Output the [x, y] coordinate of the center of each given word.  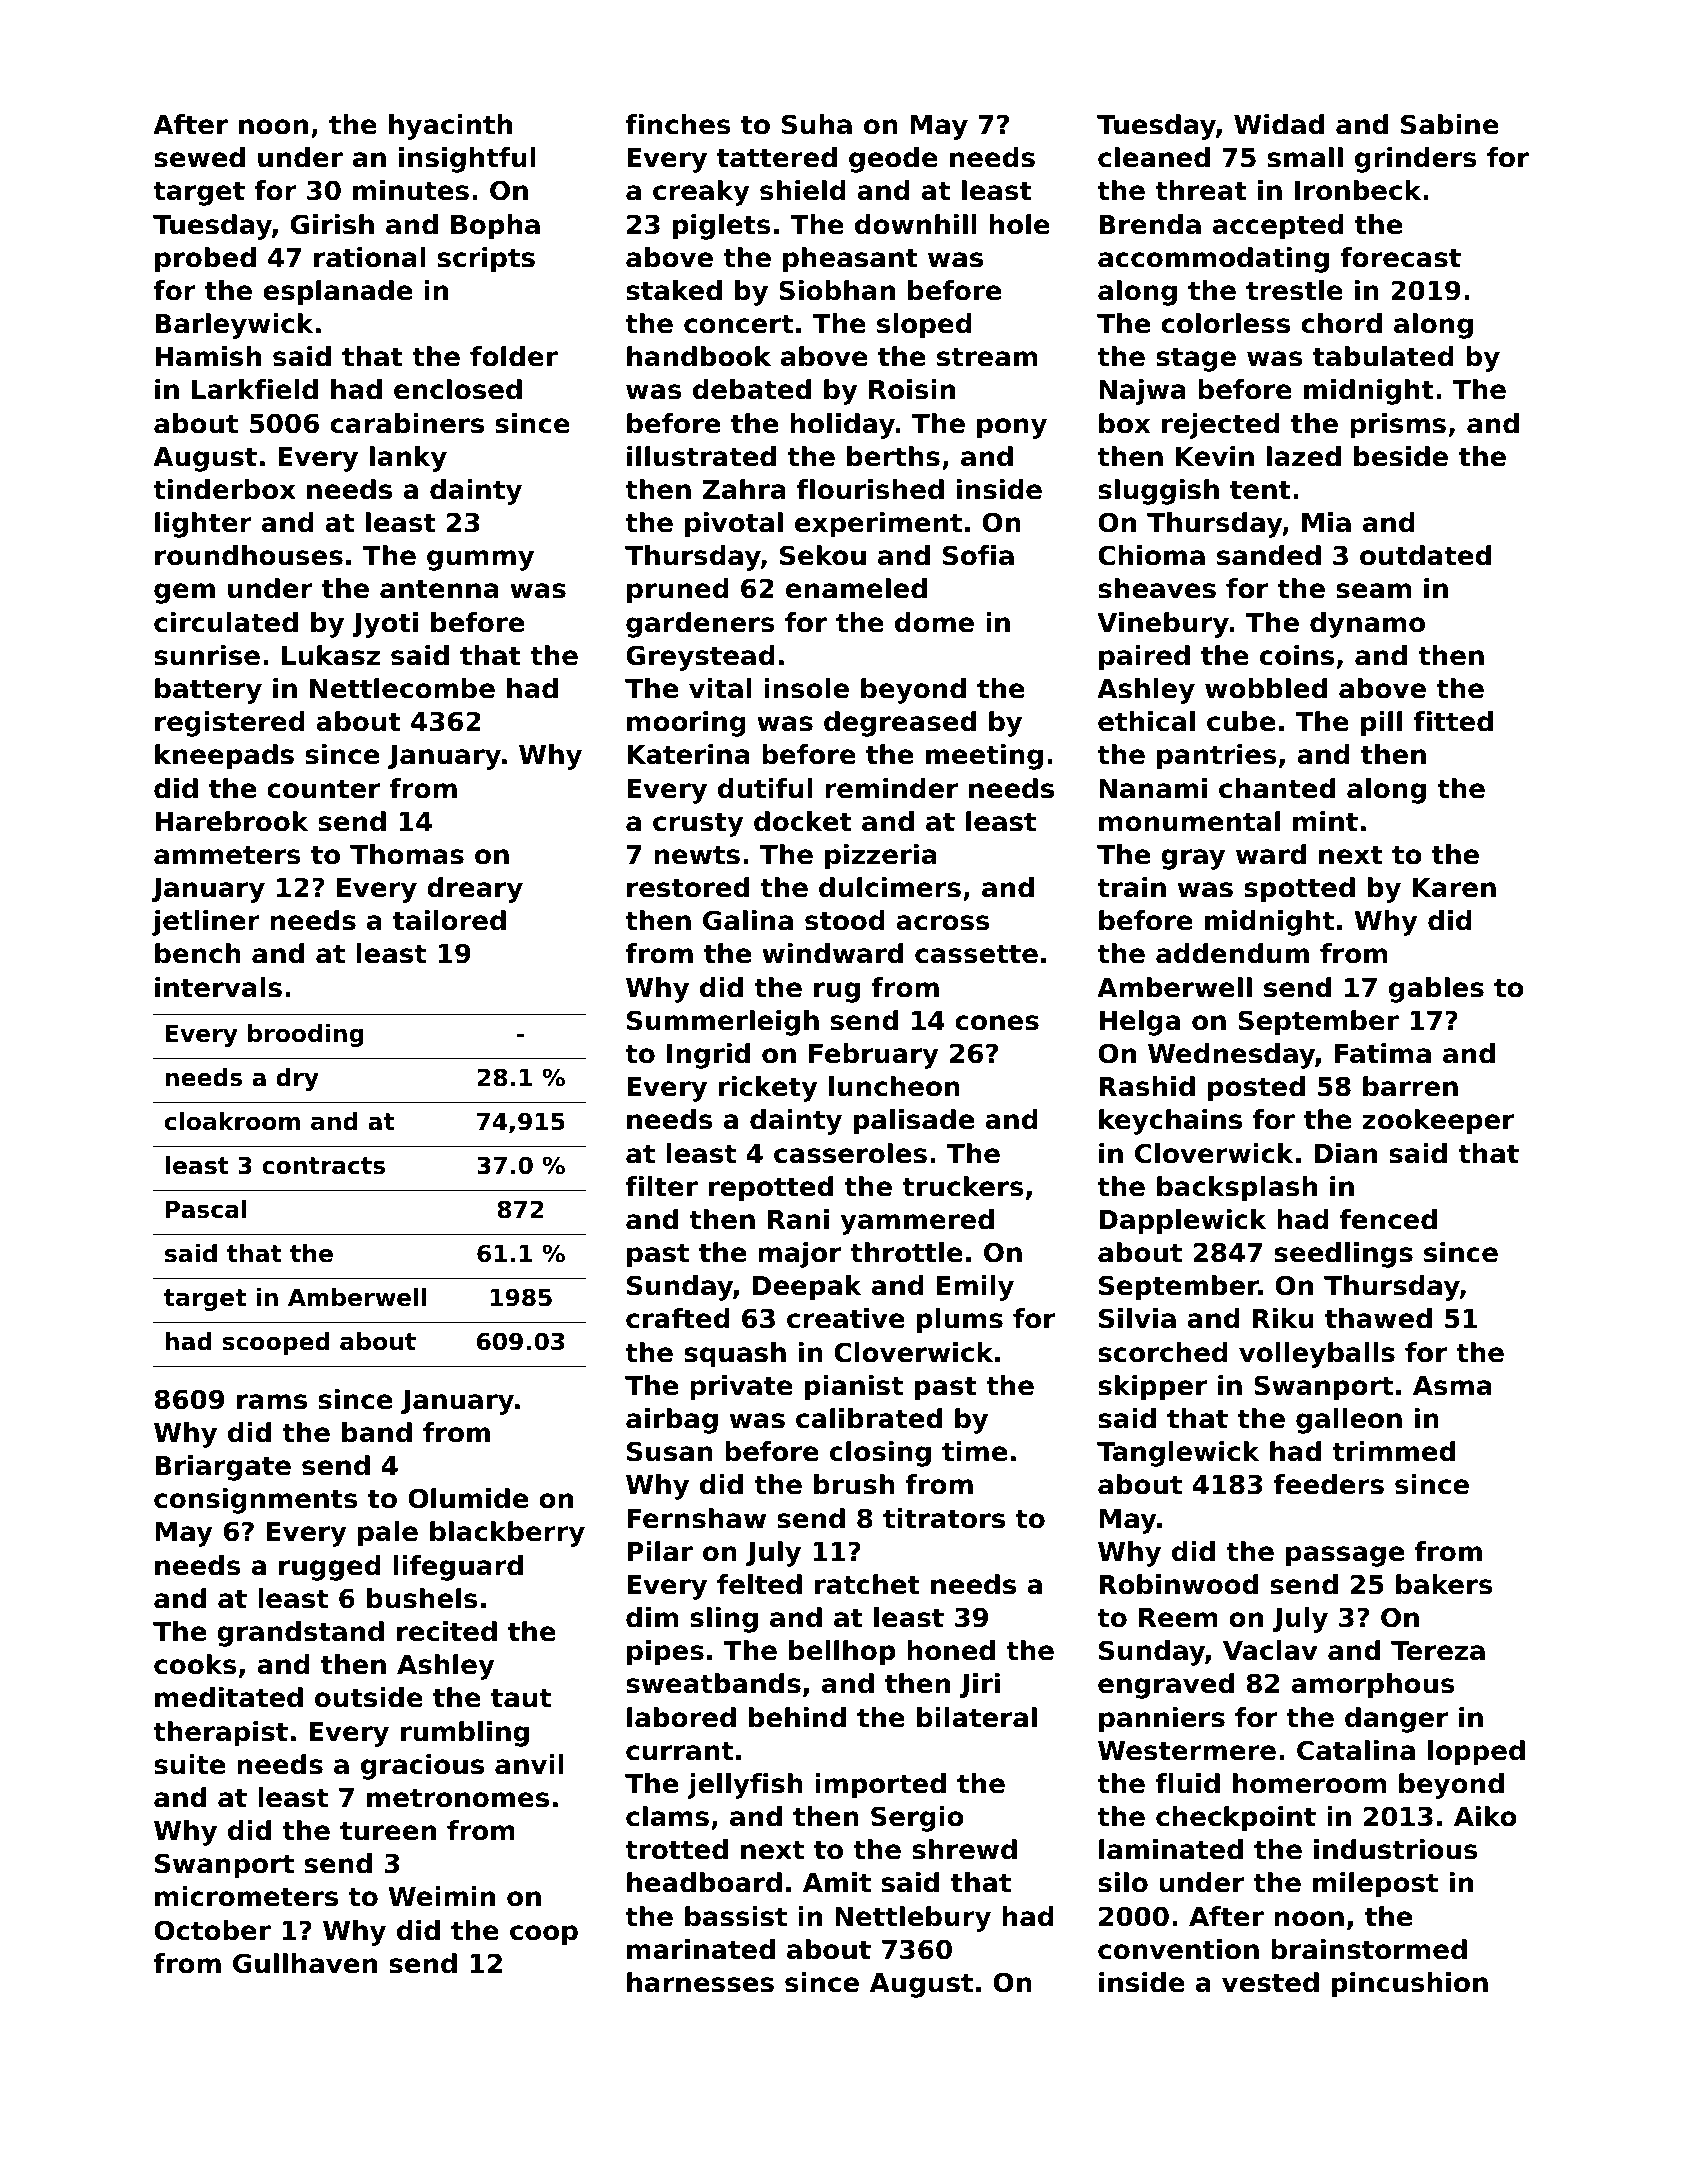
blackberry [507, 1534]
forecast [1400, 257]
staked [674, 290]
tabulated [1383, 356]
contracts [323, 1166]
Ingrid [708, 1056]
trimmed [1393, 1451]
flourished [870, 489]
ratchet [867, 1584]
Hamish [208, 356]
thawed [1378, 1318]
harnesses [700, 1982]
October [212, 1930]
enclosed [458, 389]
